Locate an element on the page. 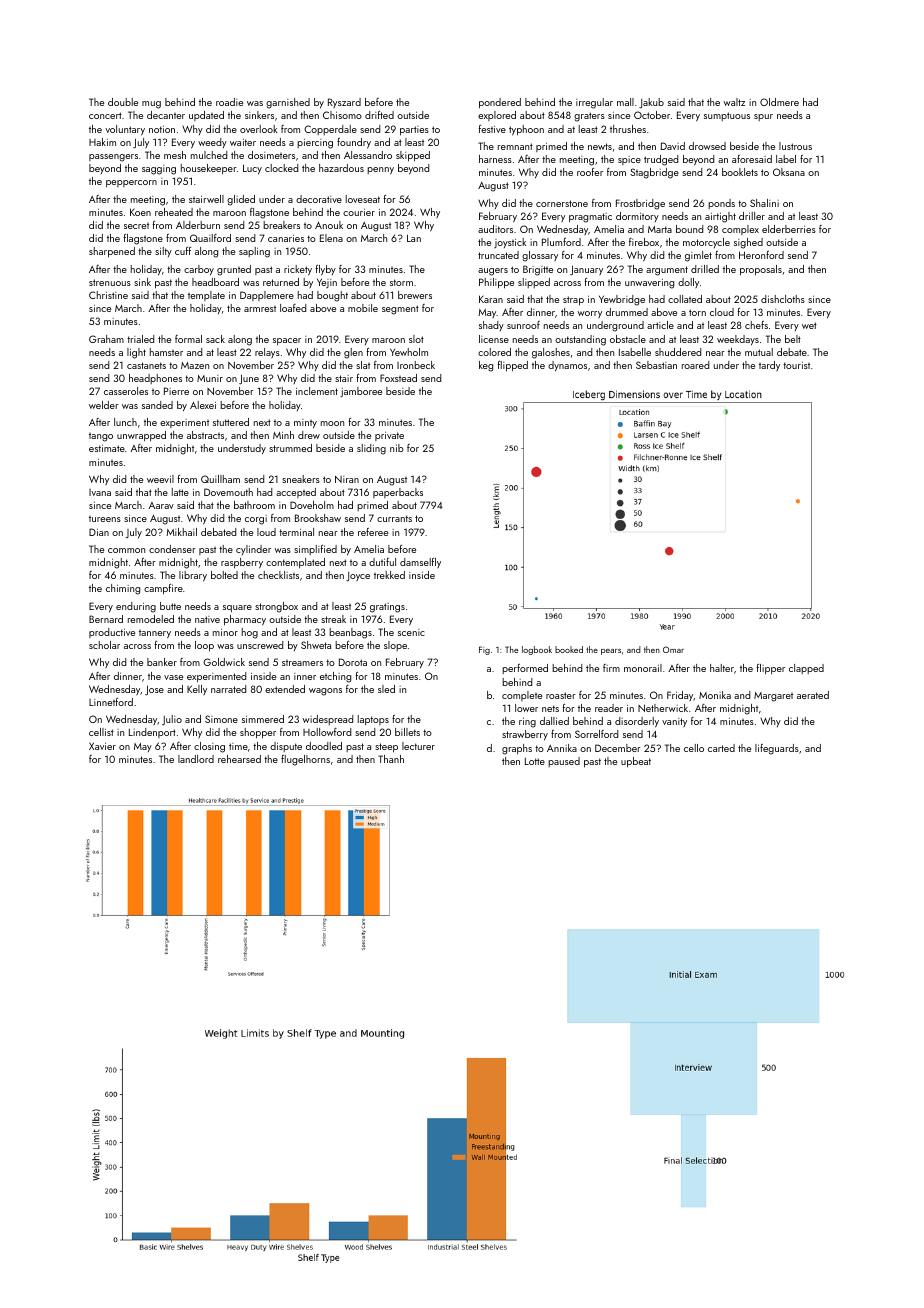 The height and width of the image is (1308, 924). casseroles is located at coordinates (126, 391).
